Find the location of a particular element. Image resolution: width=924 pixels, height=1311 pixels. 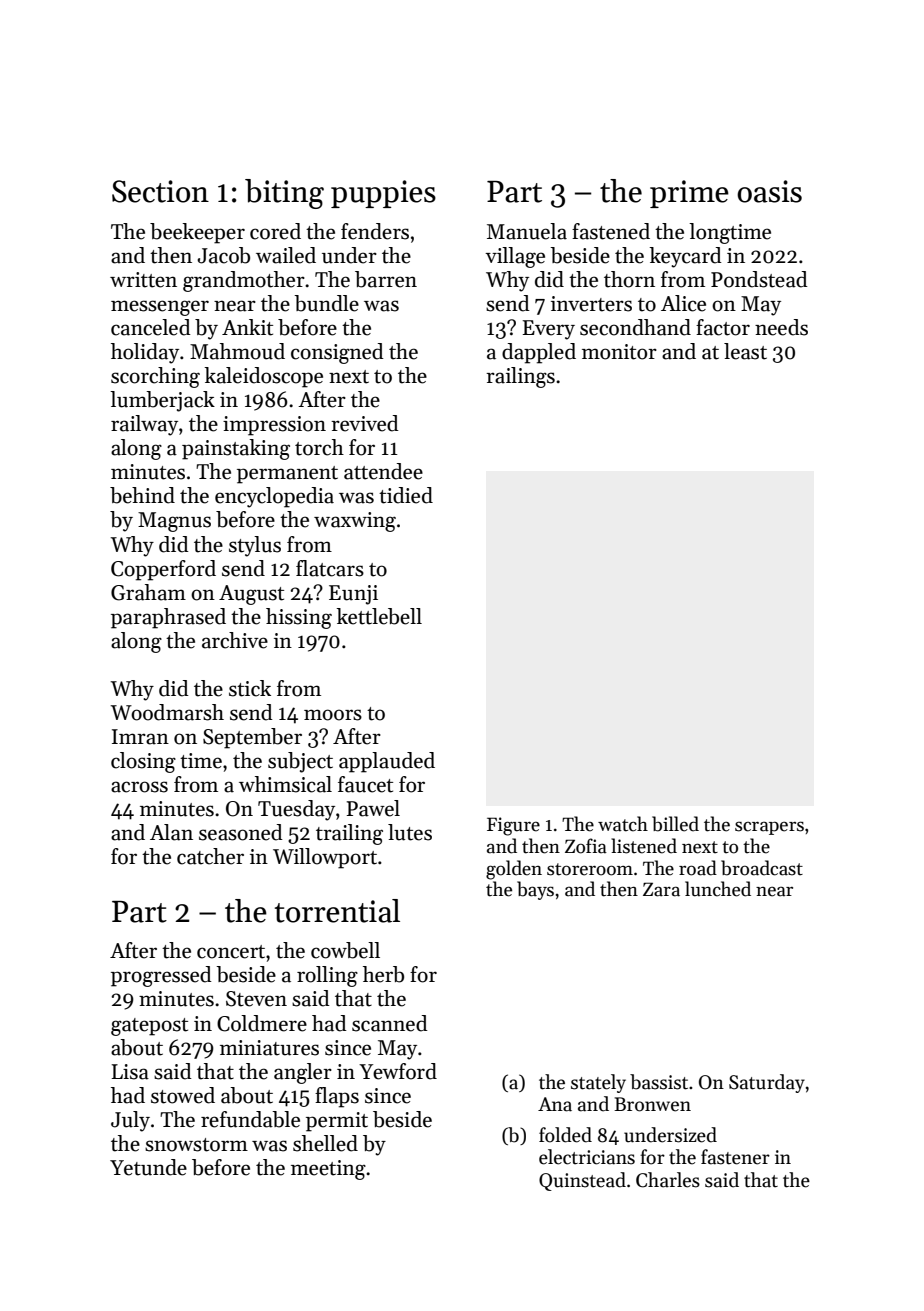

Manuela is located at coordinates (527, 231).
